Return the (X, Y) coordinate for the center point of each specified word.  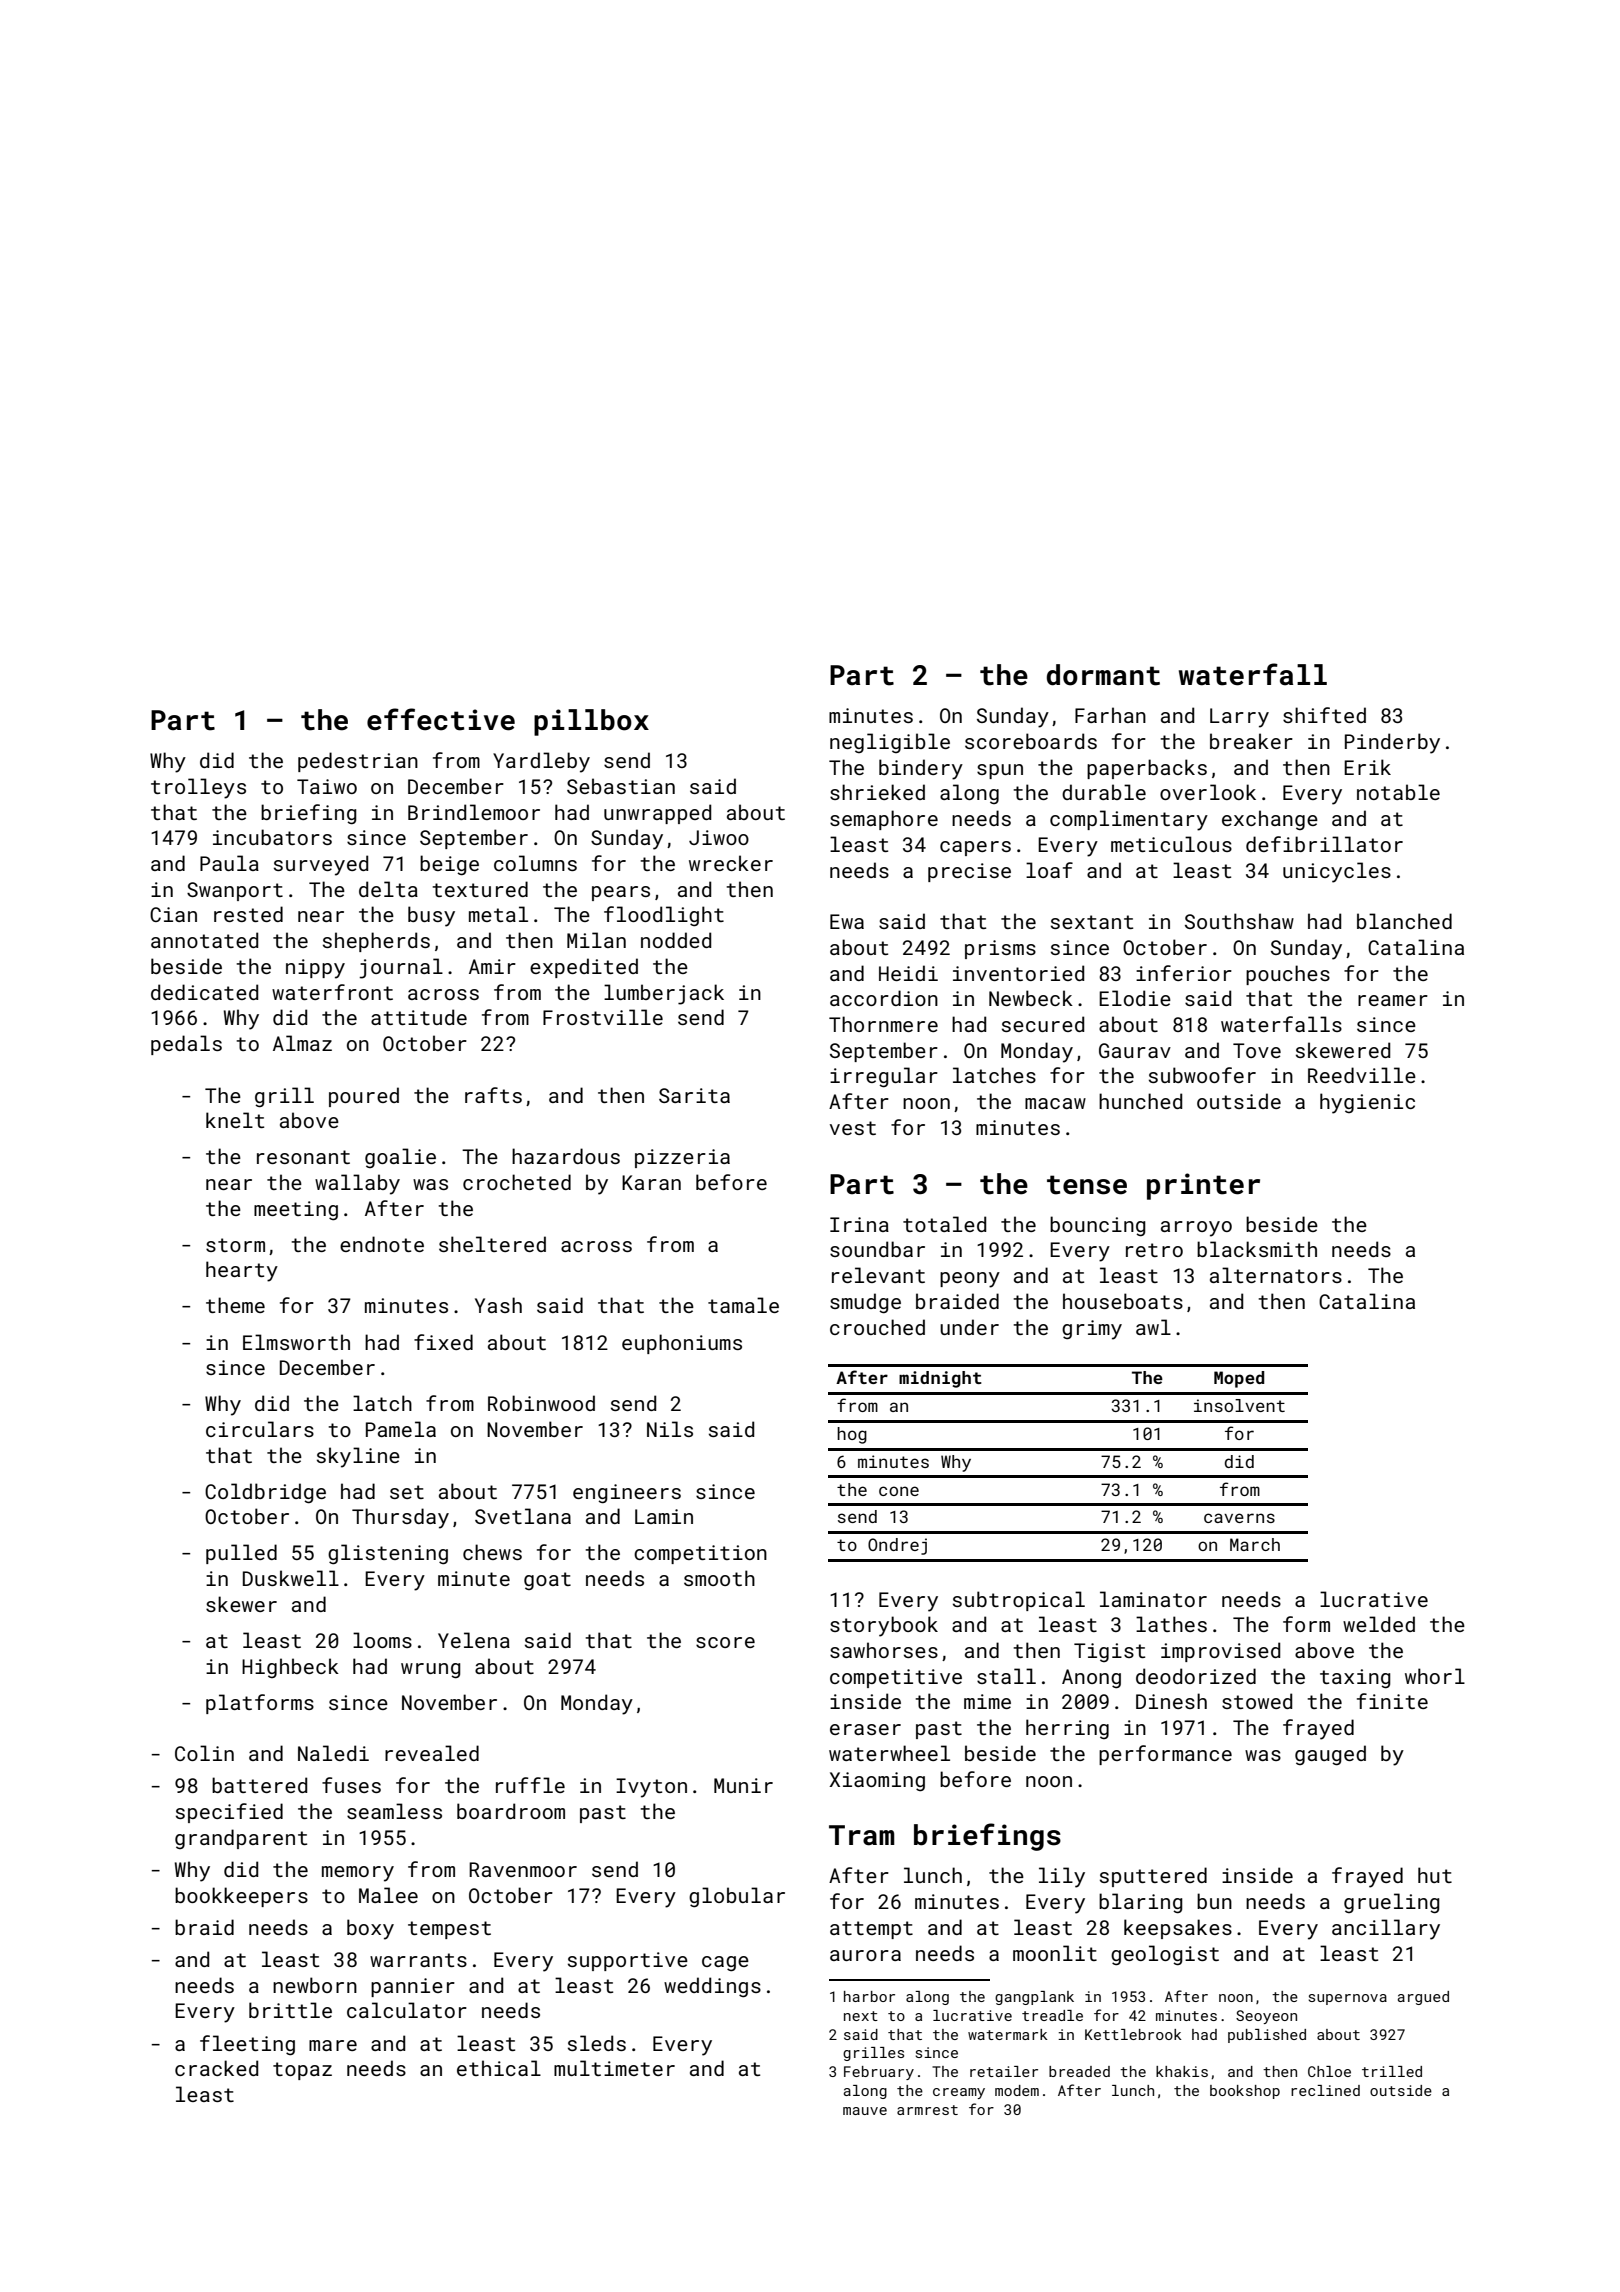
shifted (1324, 715)
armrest (927, 2110)
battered (259, 1785)
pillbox (591, 722)
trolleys (198, 788)
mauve (865, 2111)
